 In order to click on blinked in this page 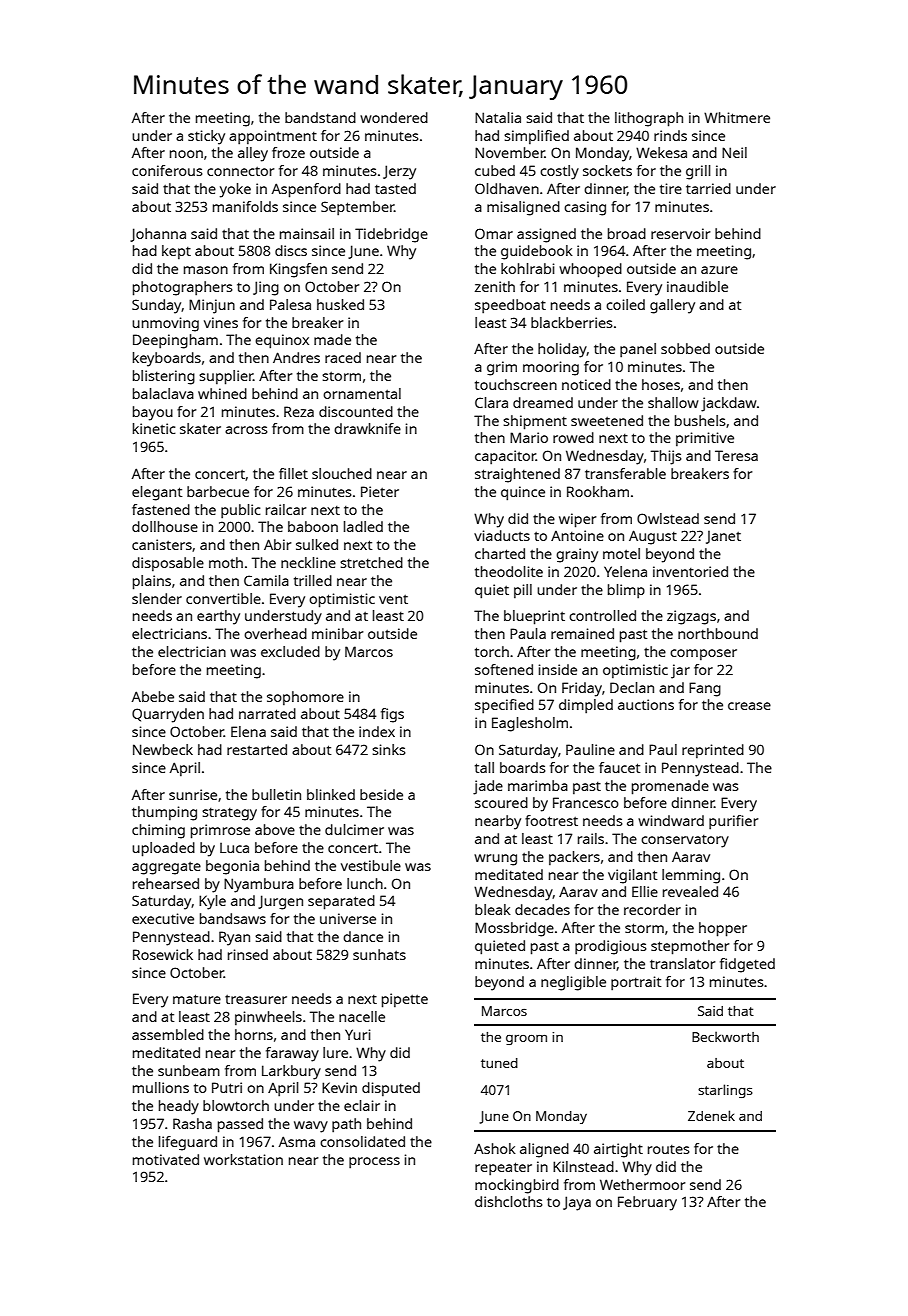, I will do `click(331, 794)`.
